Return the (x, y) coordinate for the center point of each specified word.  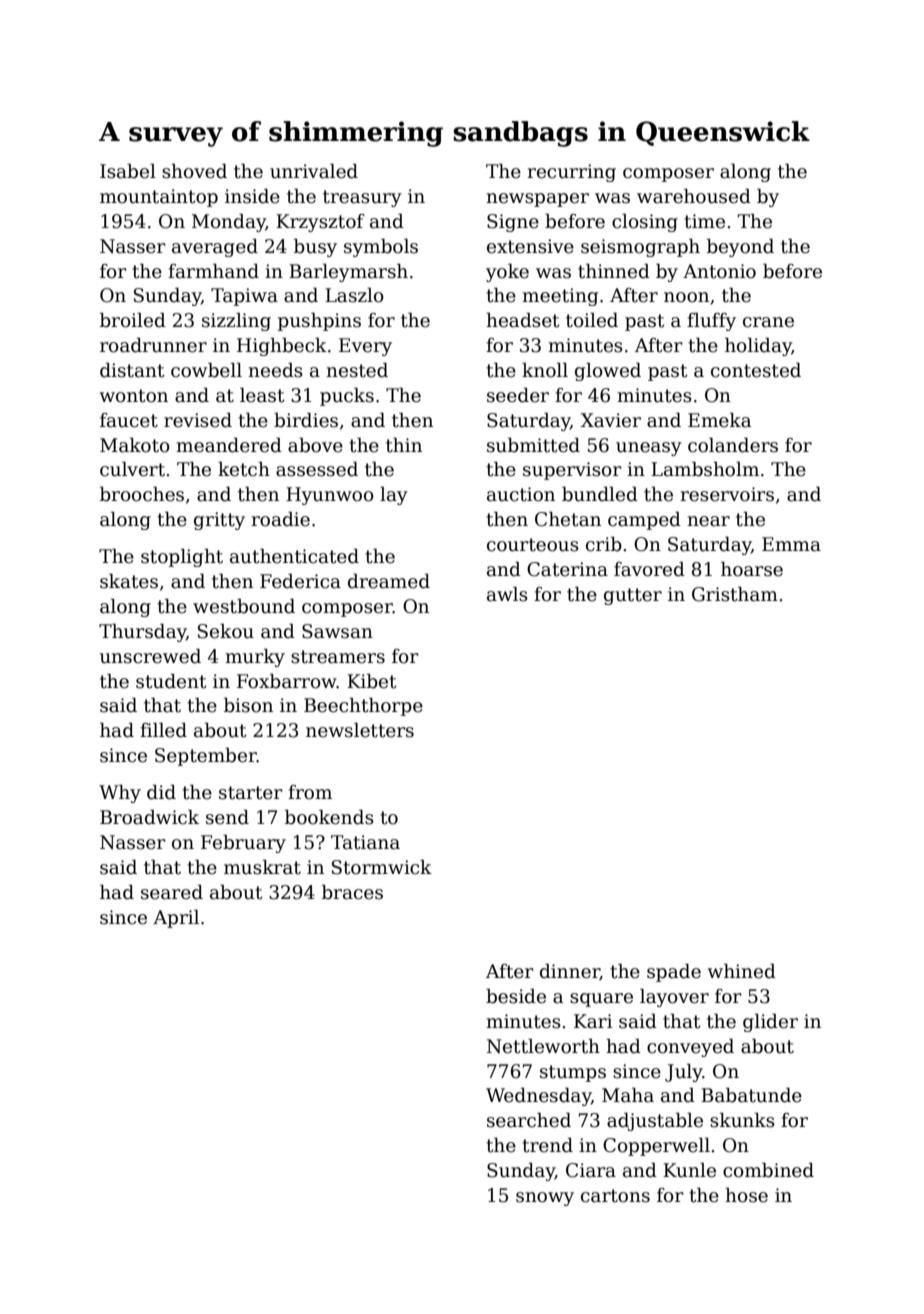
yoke (507, 273)
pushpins (319, 322)
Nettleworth (543, 1046)
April (176, 919)
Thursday (142, 633)
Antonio (719, 271)
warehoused (694, 196)
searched (529, 1120)
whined (742, 971)
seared (172, 892)
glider (770, 1023)
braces (352, 892)
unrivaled (314, 171)
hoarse (752, 569)
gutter (633, 596)
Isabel (128, 171)
